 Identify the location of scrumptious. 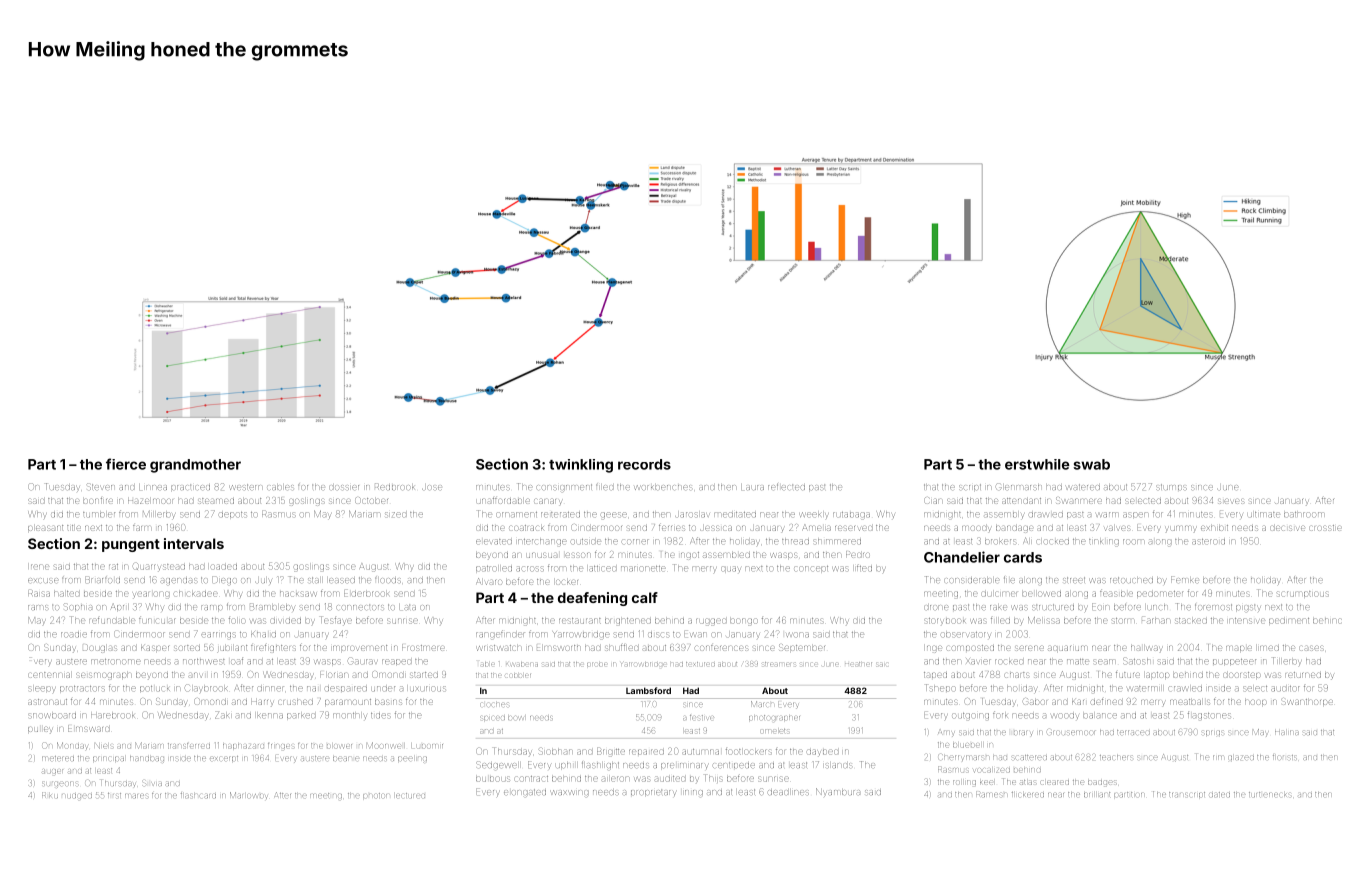
(1303, 594).
